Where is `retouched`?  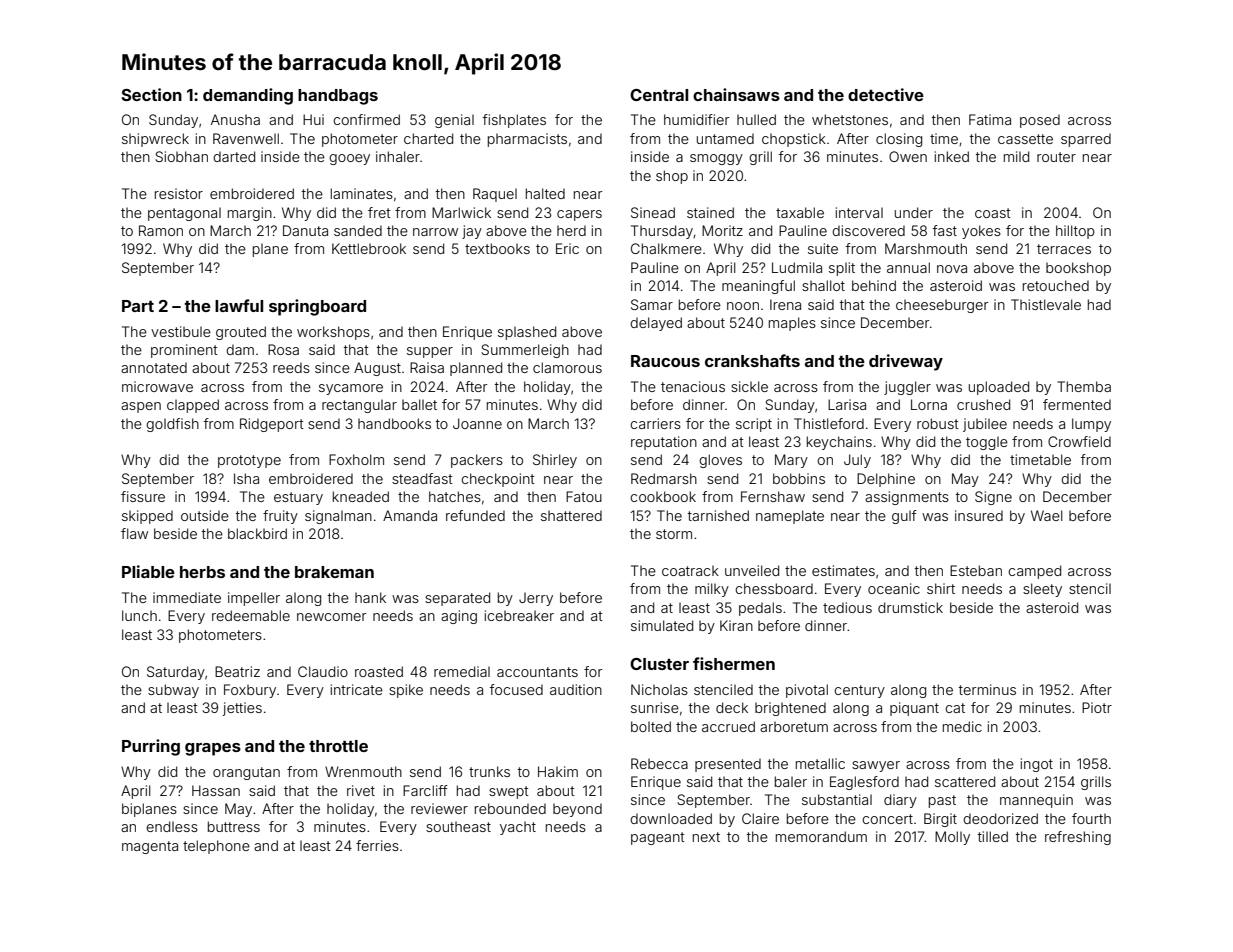
retouched is located at coordinates (1056, 285).
